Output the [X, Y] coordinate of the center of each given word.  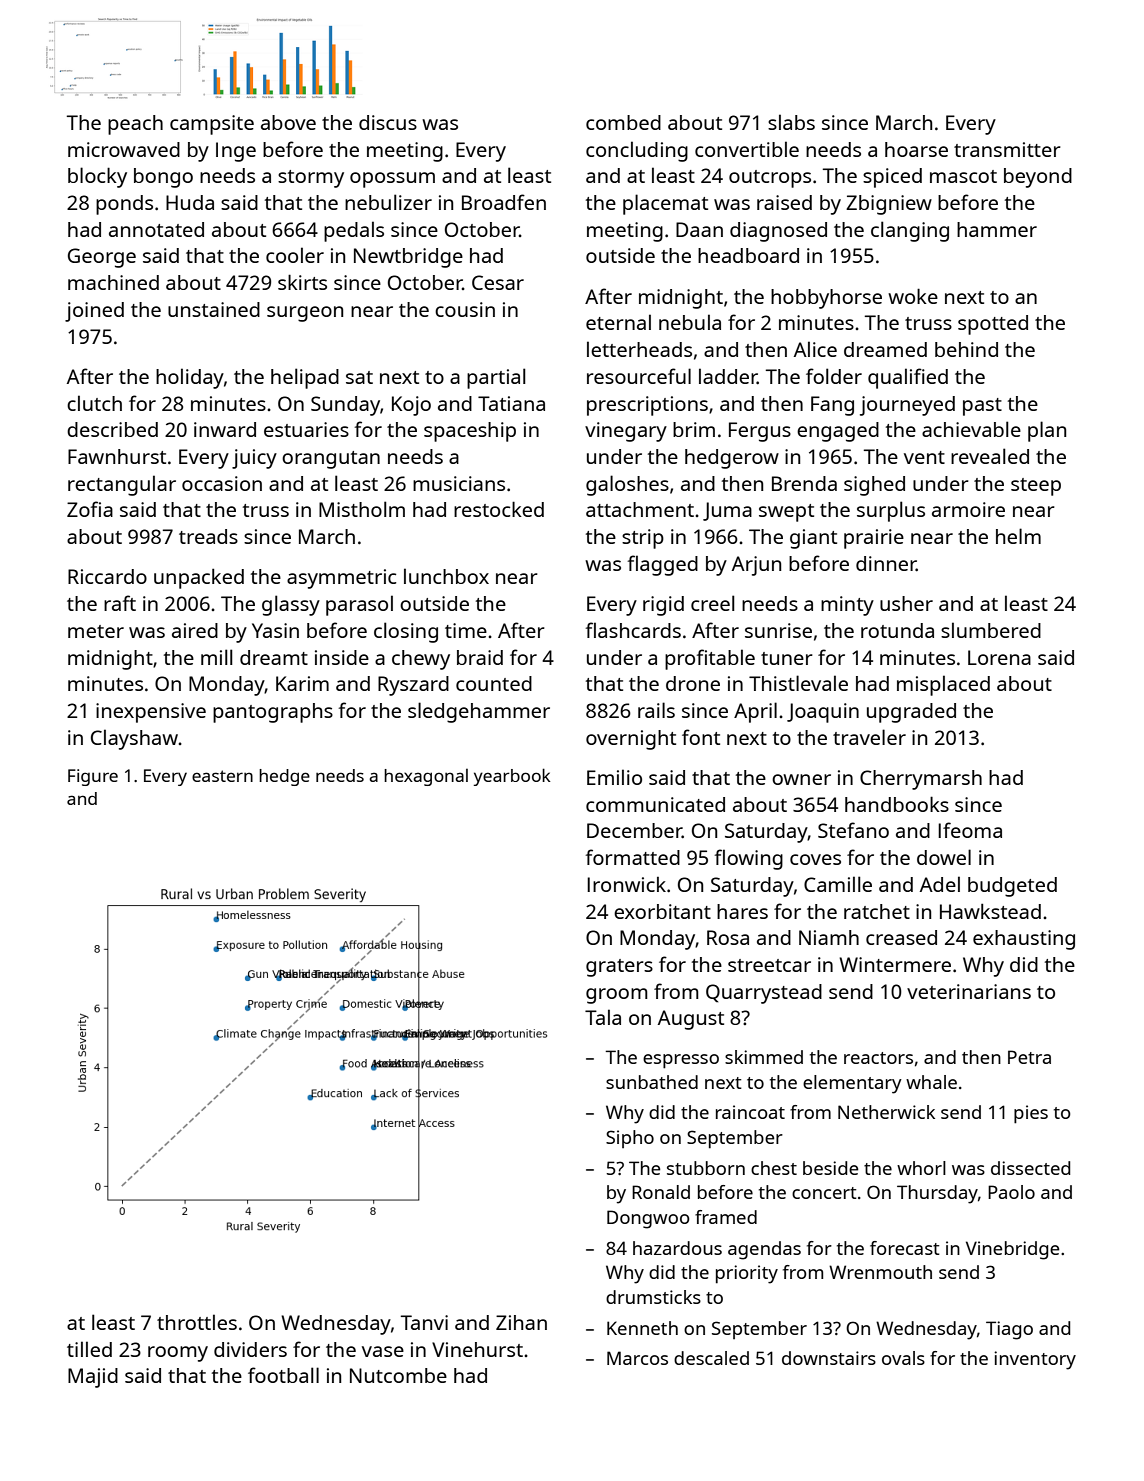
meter [96, 631]
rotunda [897, 630]
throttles [197, 1322]
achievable [971, 429]
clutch [94, 403]
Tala [603, 1017]
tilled [89, 1349]
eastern [222, 776]
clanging [910, 231]
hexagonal [426, 777]
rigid [663, 606]
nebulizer [388, 202]
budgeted [1012, 887]
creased [901, 937]
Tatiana [511, 403]
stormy [311, 179]
